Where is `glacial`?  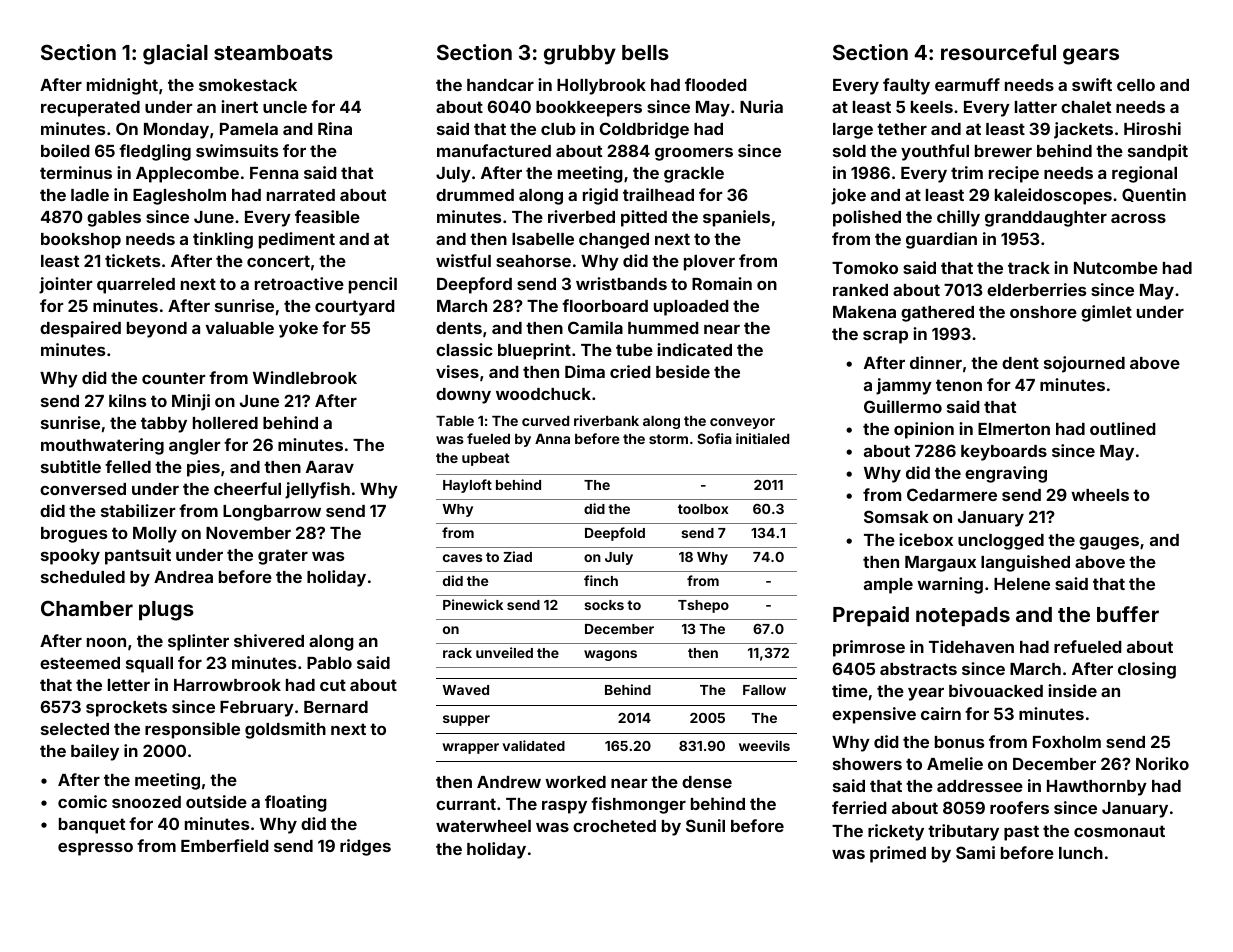
glacial is located at coordinates (175, 54).
